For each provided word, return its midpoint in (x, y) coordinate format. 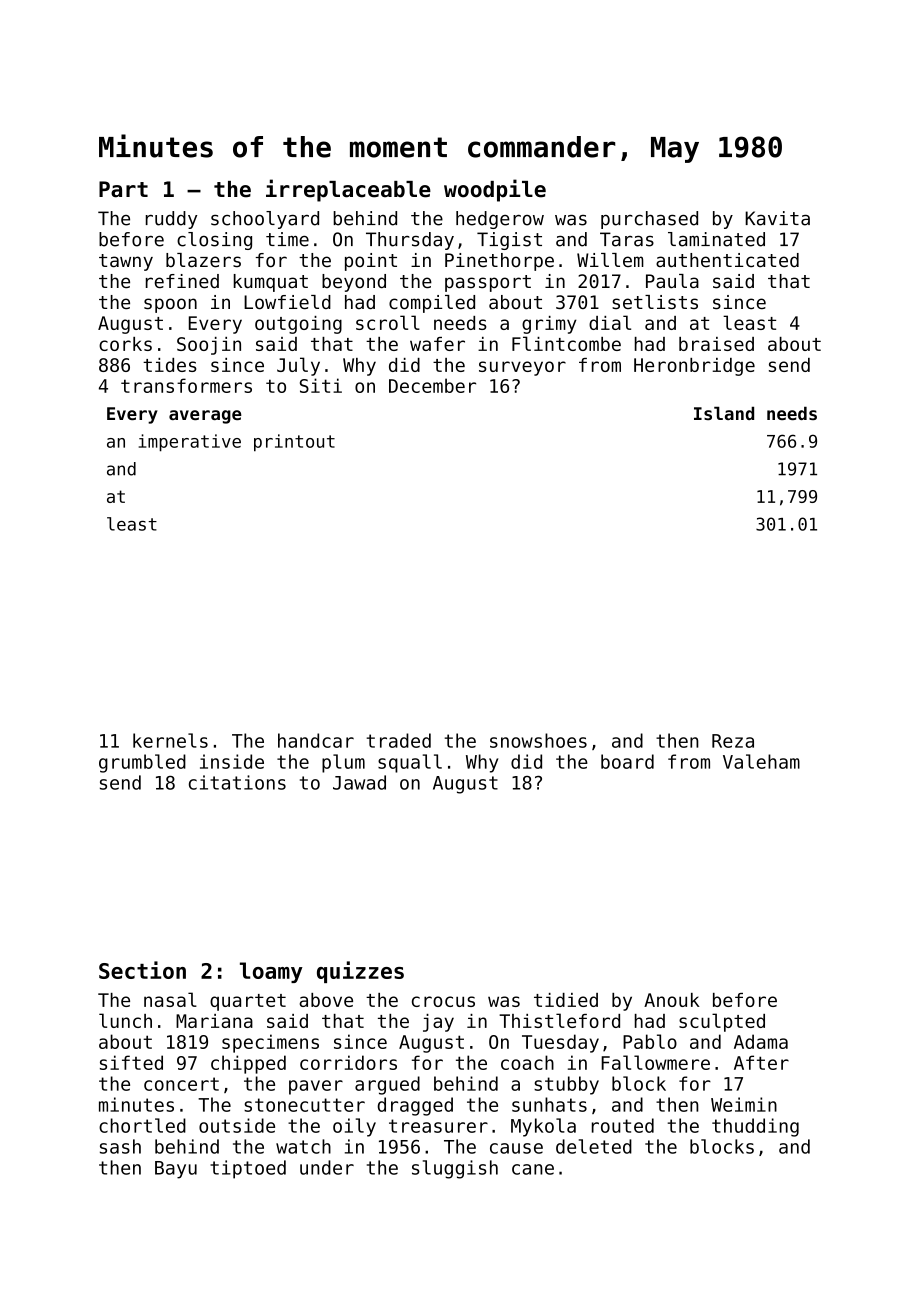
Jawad (359, 782)
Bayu (176, 1170)
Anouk (672, 1000)
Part (123, 189)
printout (294, 443)
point (371, 262)
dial (610, 322)
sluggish (455, 1169)
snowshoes (538, 740)
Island (724, 413)
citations (237, 782)
